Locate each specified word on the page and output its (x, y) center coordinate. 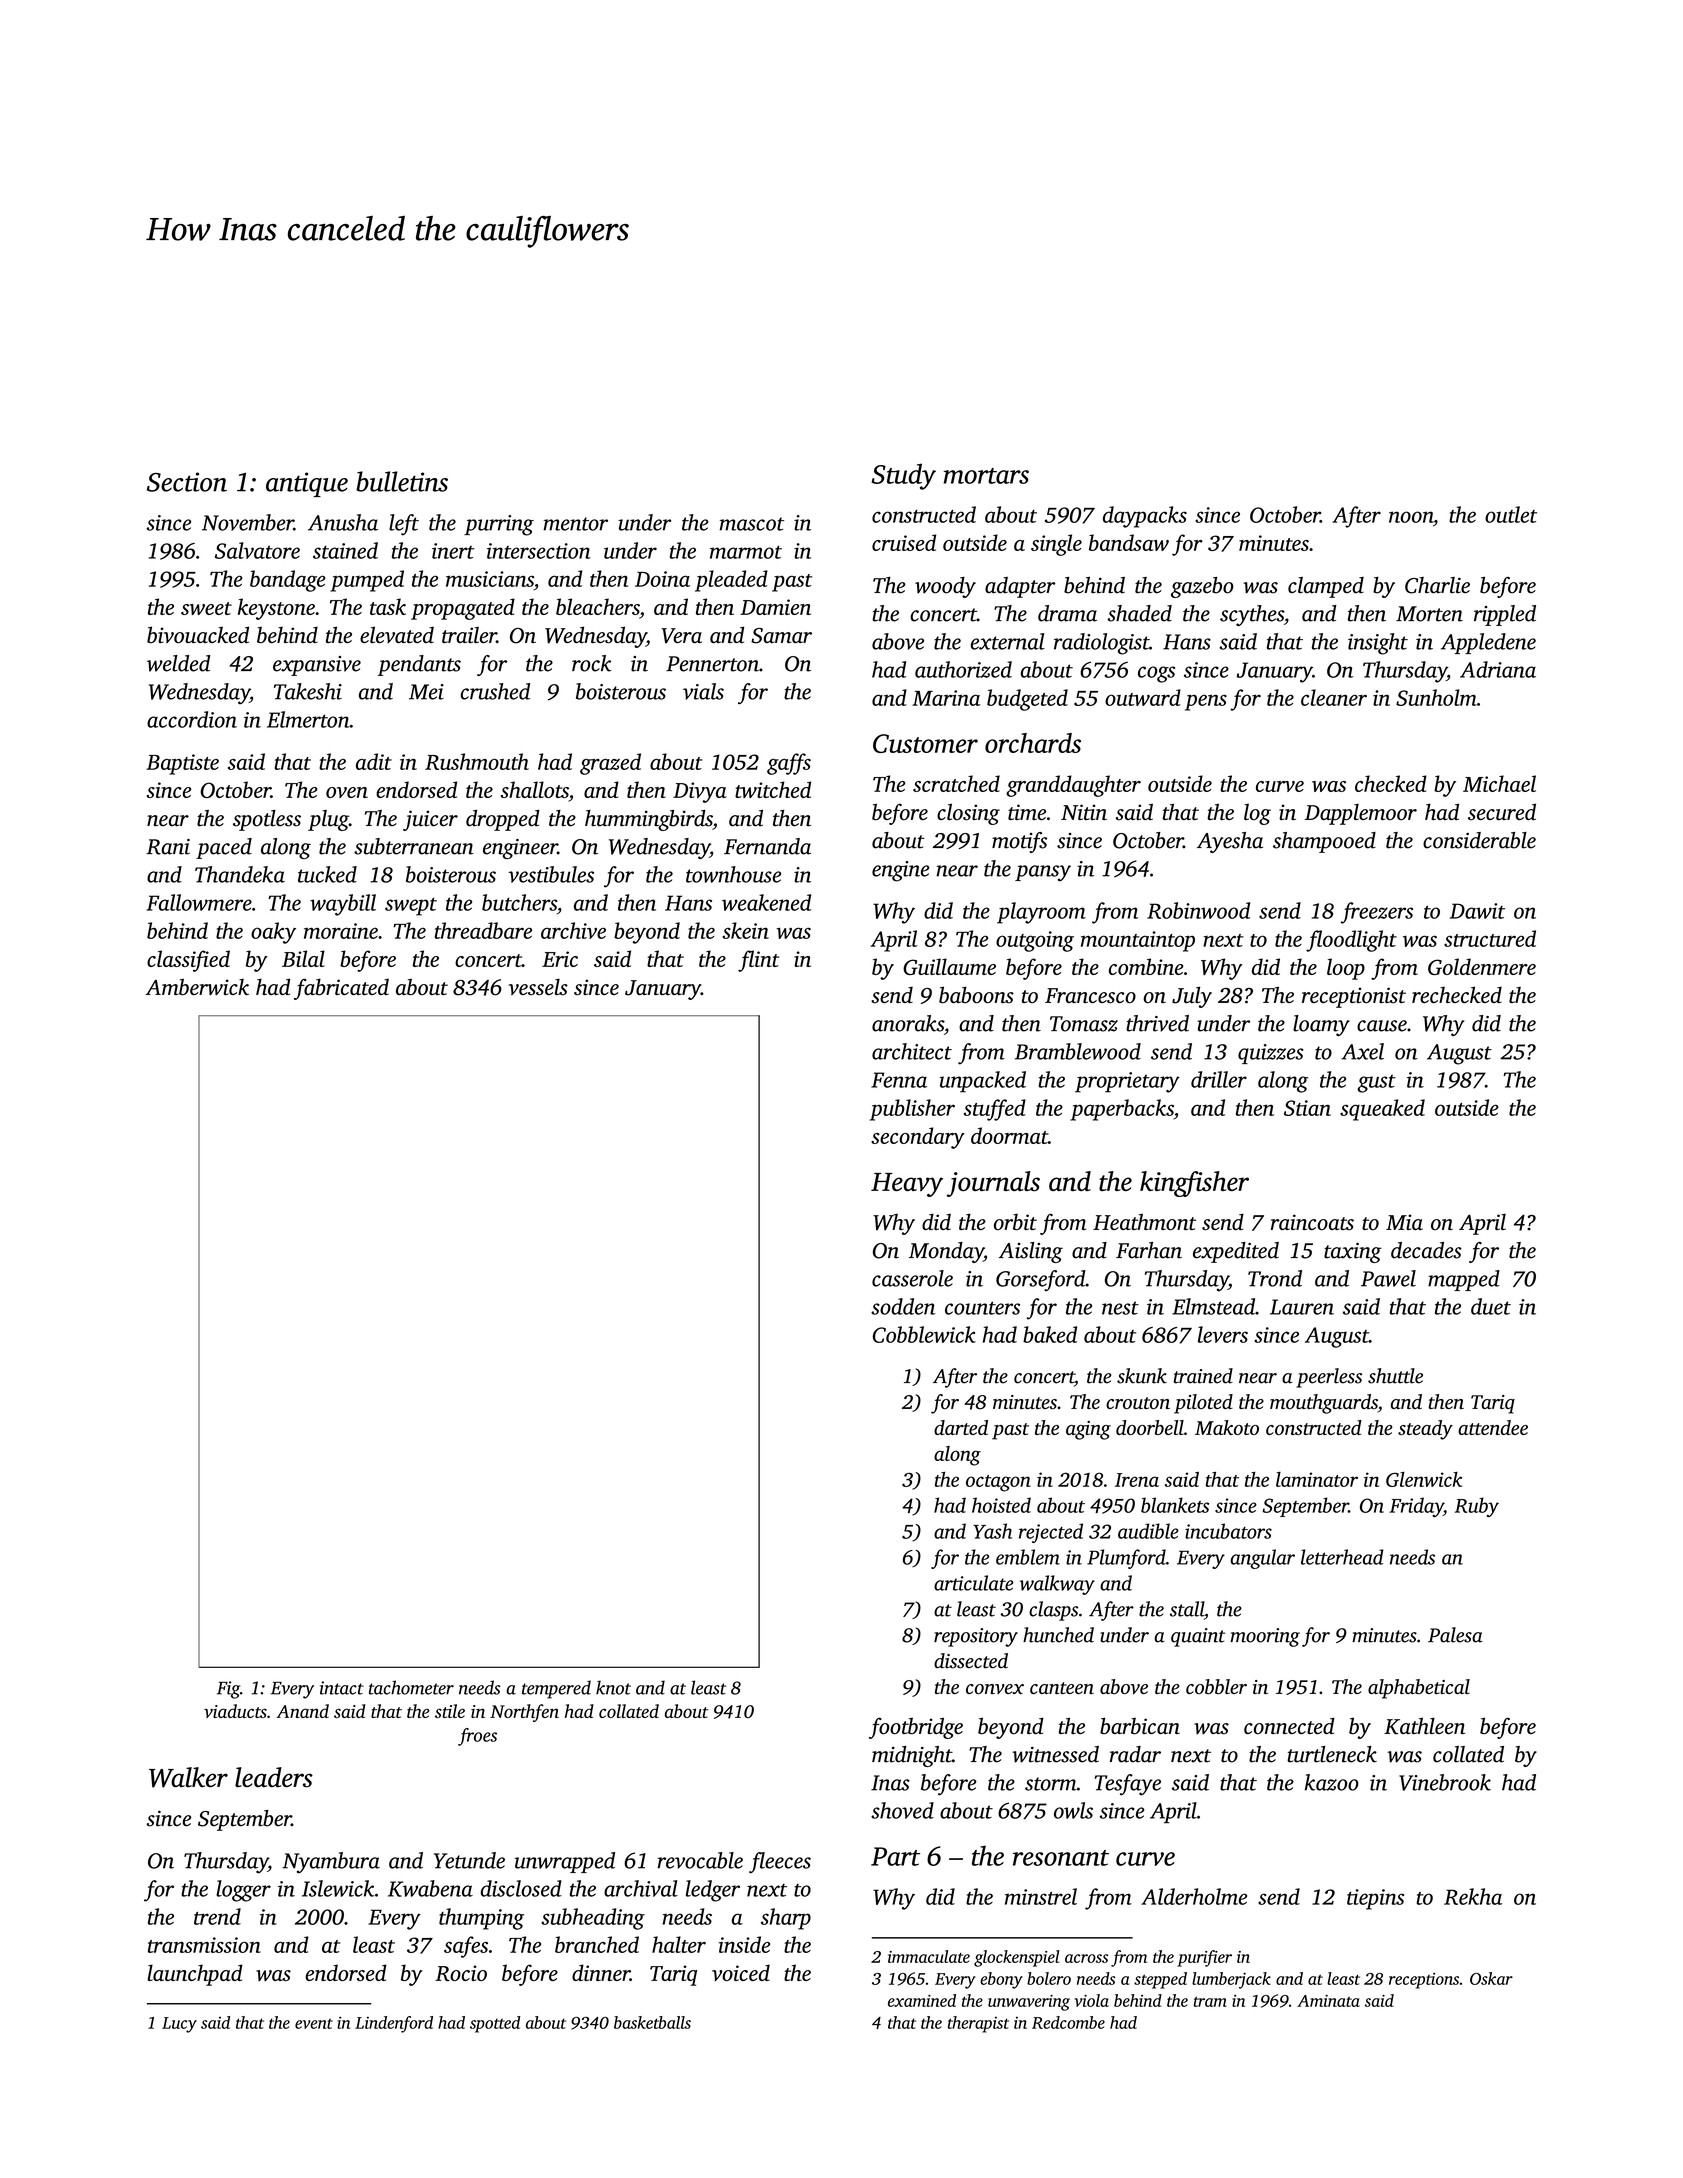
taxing (1353, 1253)
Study (904, 476)
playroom (1041, 913)
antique (307, 484)
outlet (1511, 514)
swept (411, 906)
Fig (228, 1690)
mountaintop (1138, 941)
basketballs (652, 2022)
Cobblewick (924, 1334)
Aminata (1328, 2001)
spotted (495, 2024)
